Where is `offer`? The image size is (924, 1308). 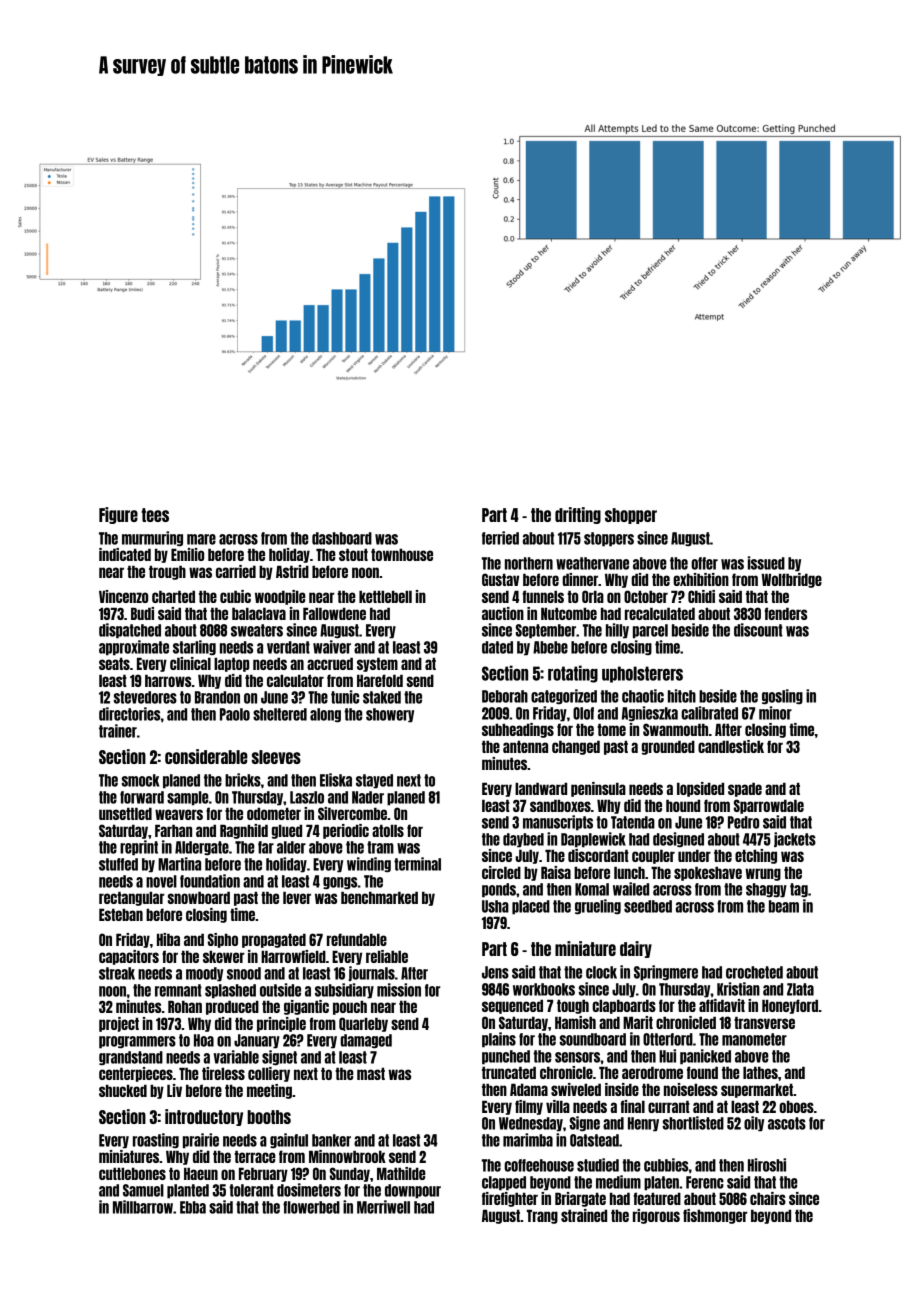 offer is located at coordinates (704, 563).
